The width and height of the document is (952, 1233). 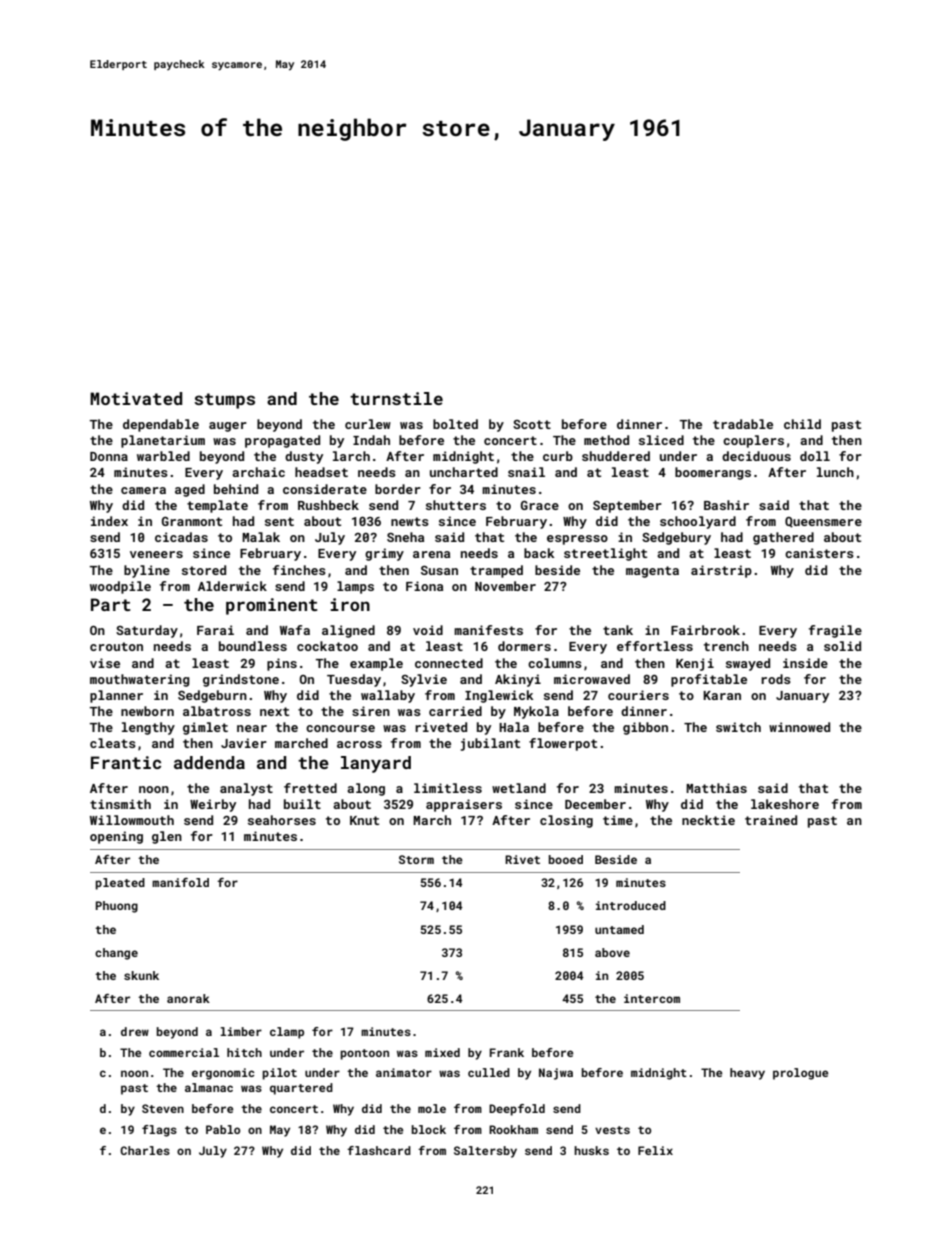 What do you see at coordinates (299, 570) in the document?
I see `finches` at bounding box center [299, 570].
